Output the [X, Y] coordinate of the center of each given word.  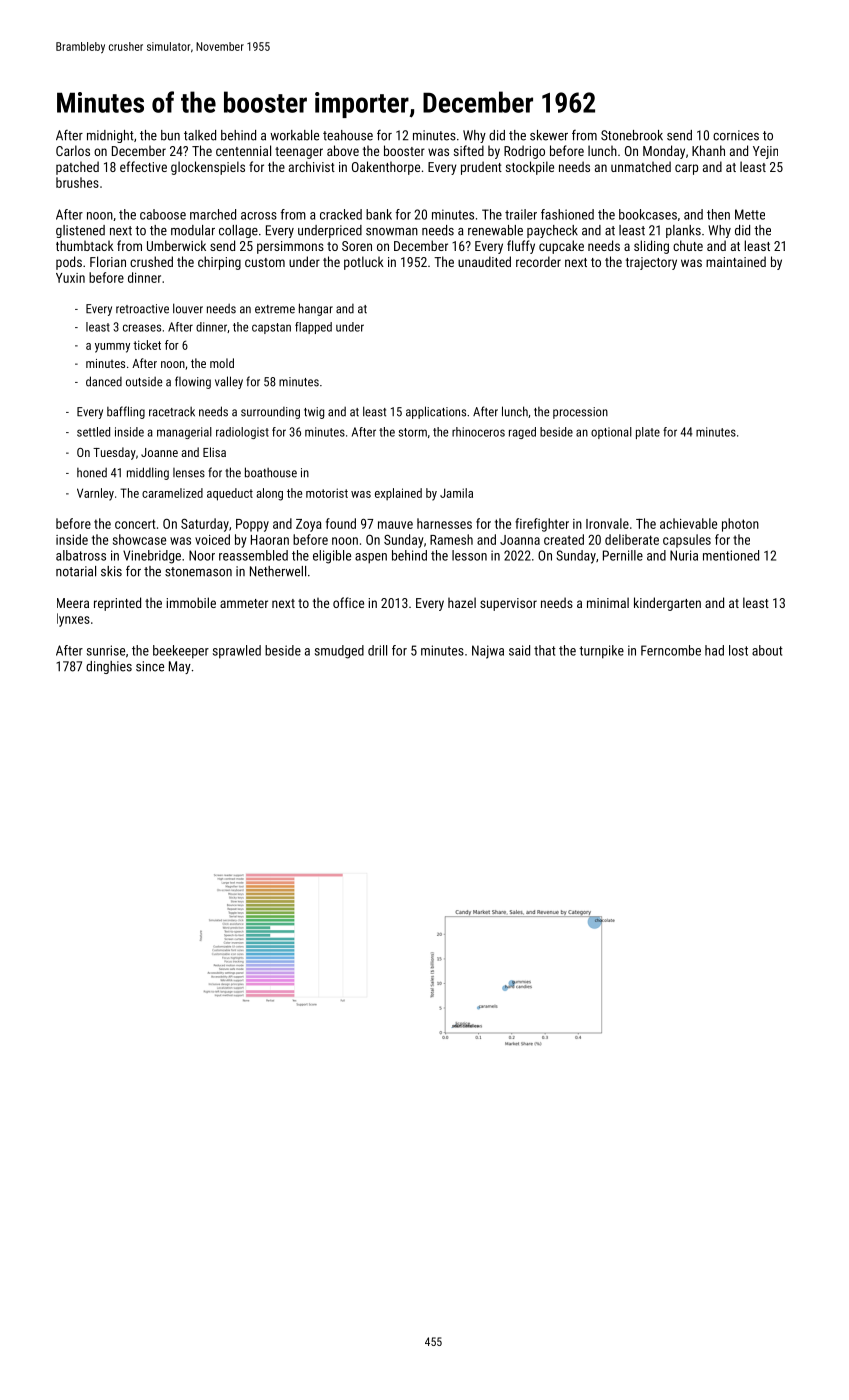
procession [580, 413]
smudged [339, 652]
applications [436, 412]
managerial [184, 433]
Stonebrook [632, 135]
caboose [163, 214]
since [150, 666]
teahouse [348, 135]
